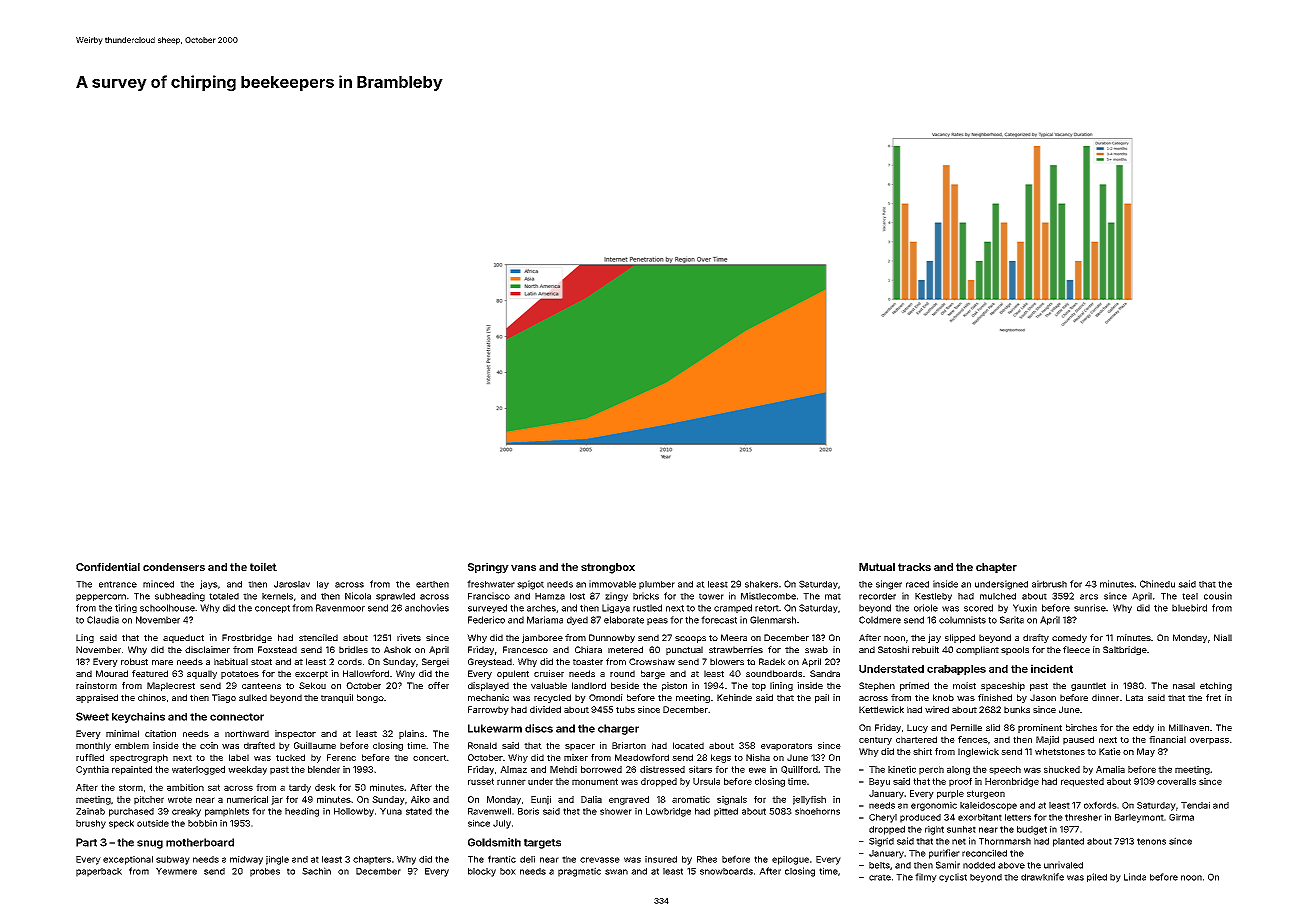 The width and height of the screenshot is (1308, 924). I want to click on paperback, so click(99, 872).
